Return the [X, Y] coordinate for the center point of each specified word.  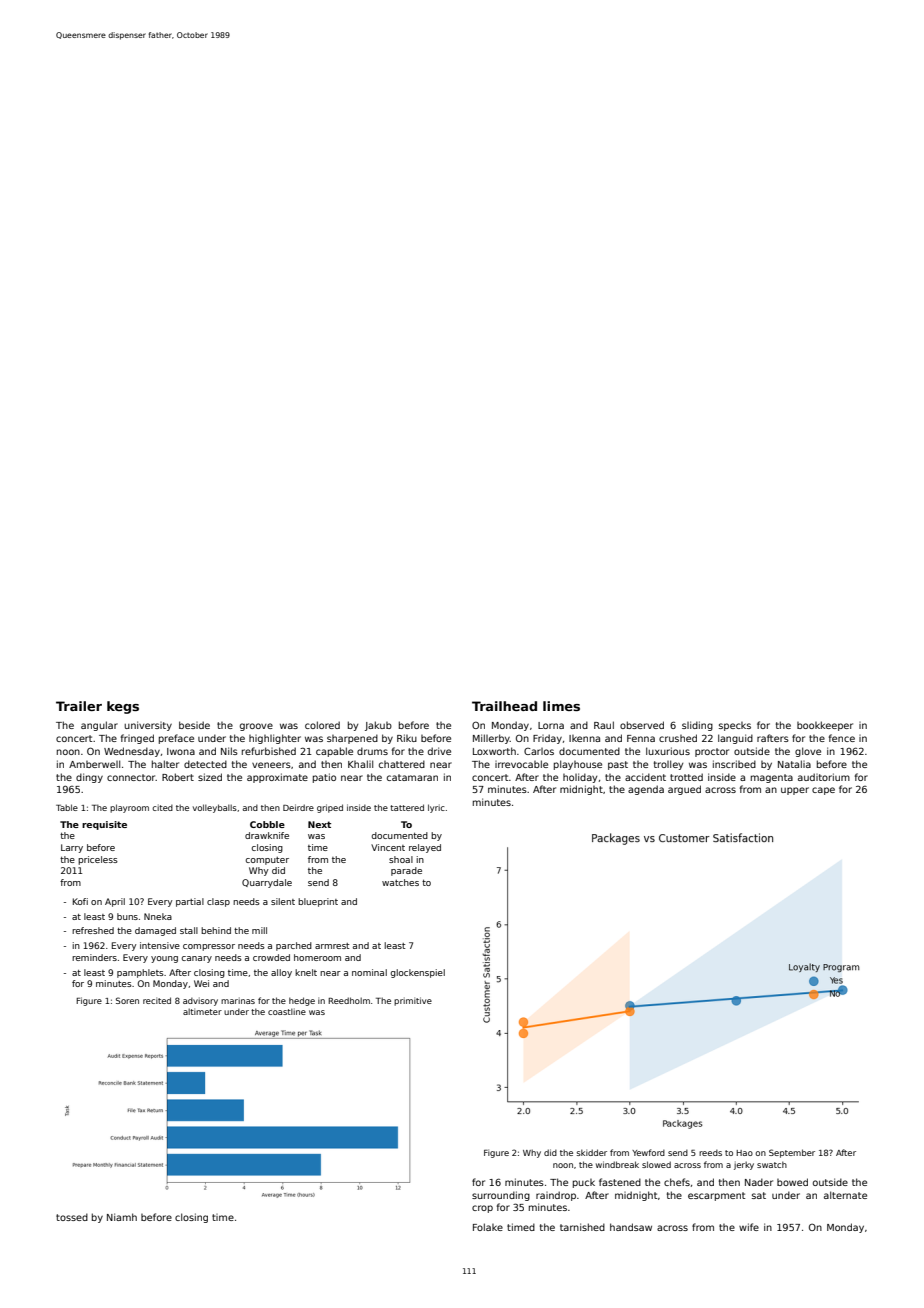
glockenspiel [417, 973]
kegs [123, 707]
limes [561, 706]
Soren [127, 1000]
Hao [744, 1153]
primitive [413, 1001]
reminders [94, 957]
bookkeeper [825, 726]
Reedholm [349, 1000]
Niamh [122, 1217]
